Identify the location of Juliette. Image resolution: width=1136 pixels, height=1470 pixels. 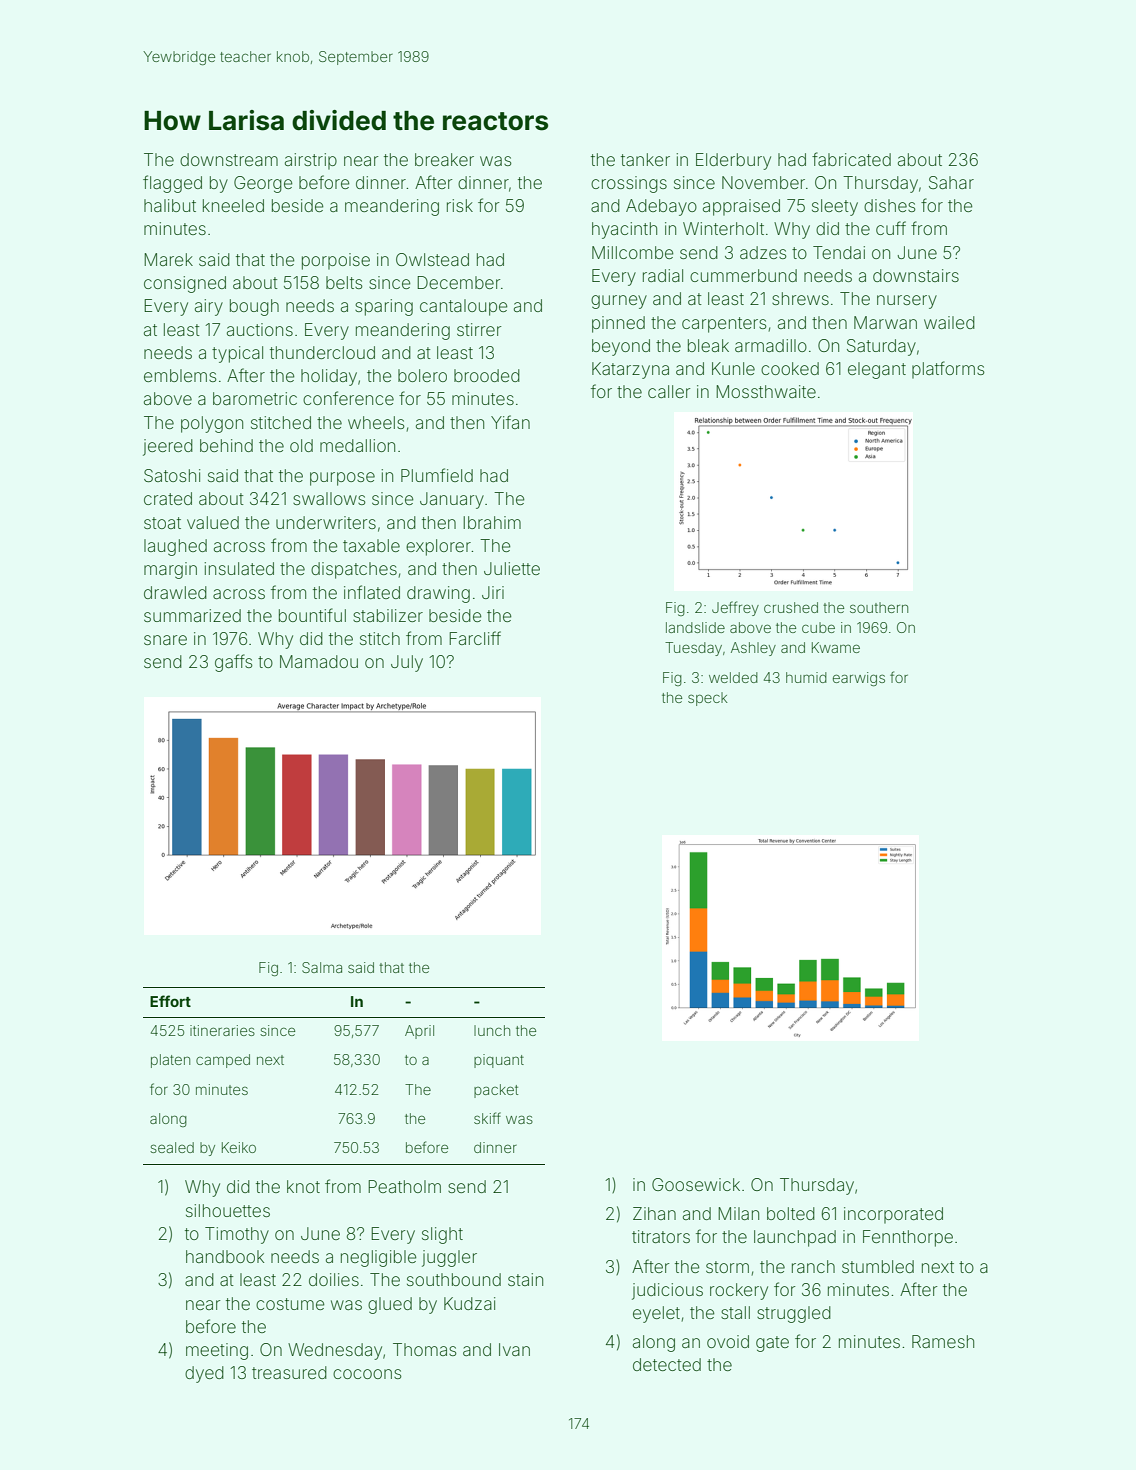
(512, 568).
